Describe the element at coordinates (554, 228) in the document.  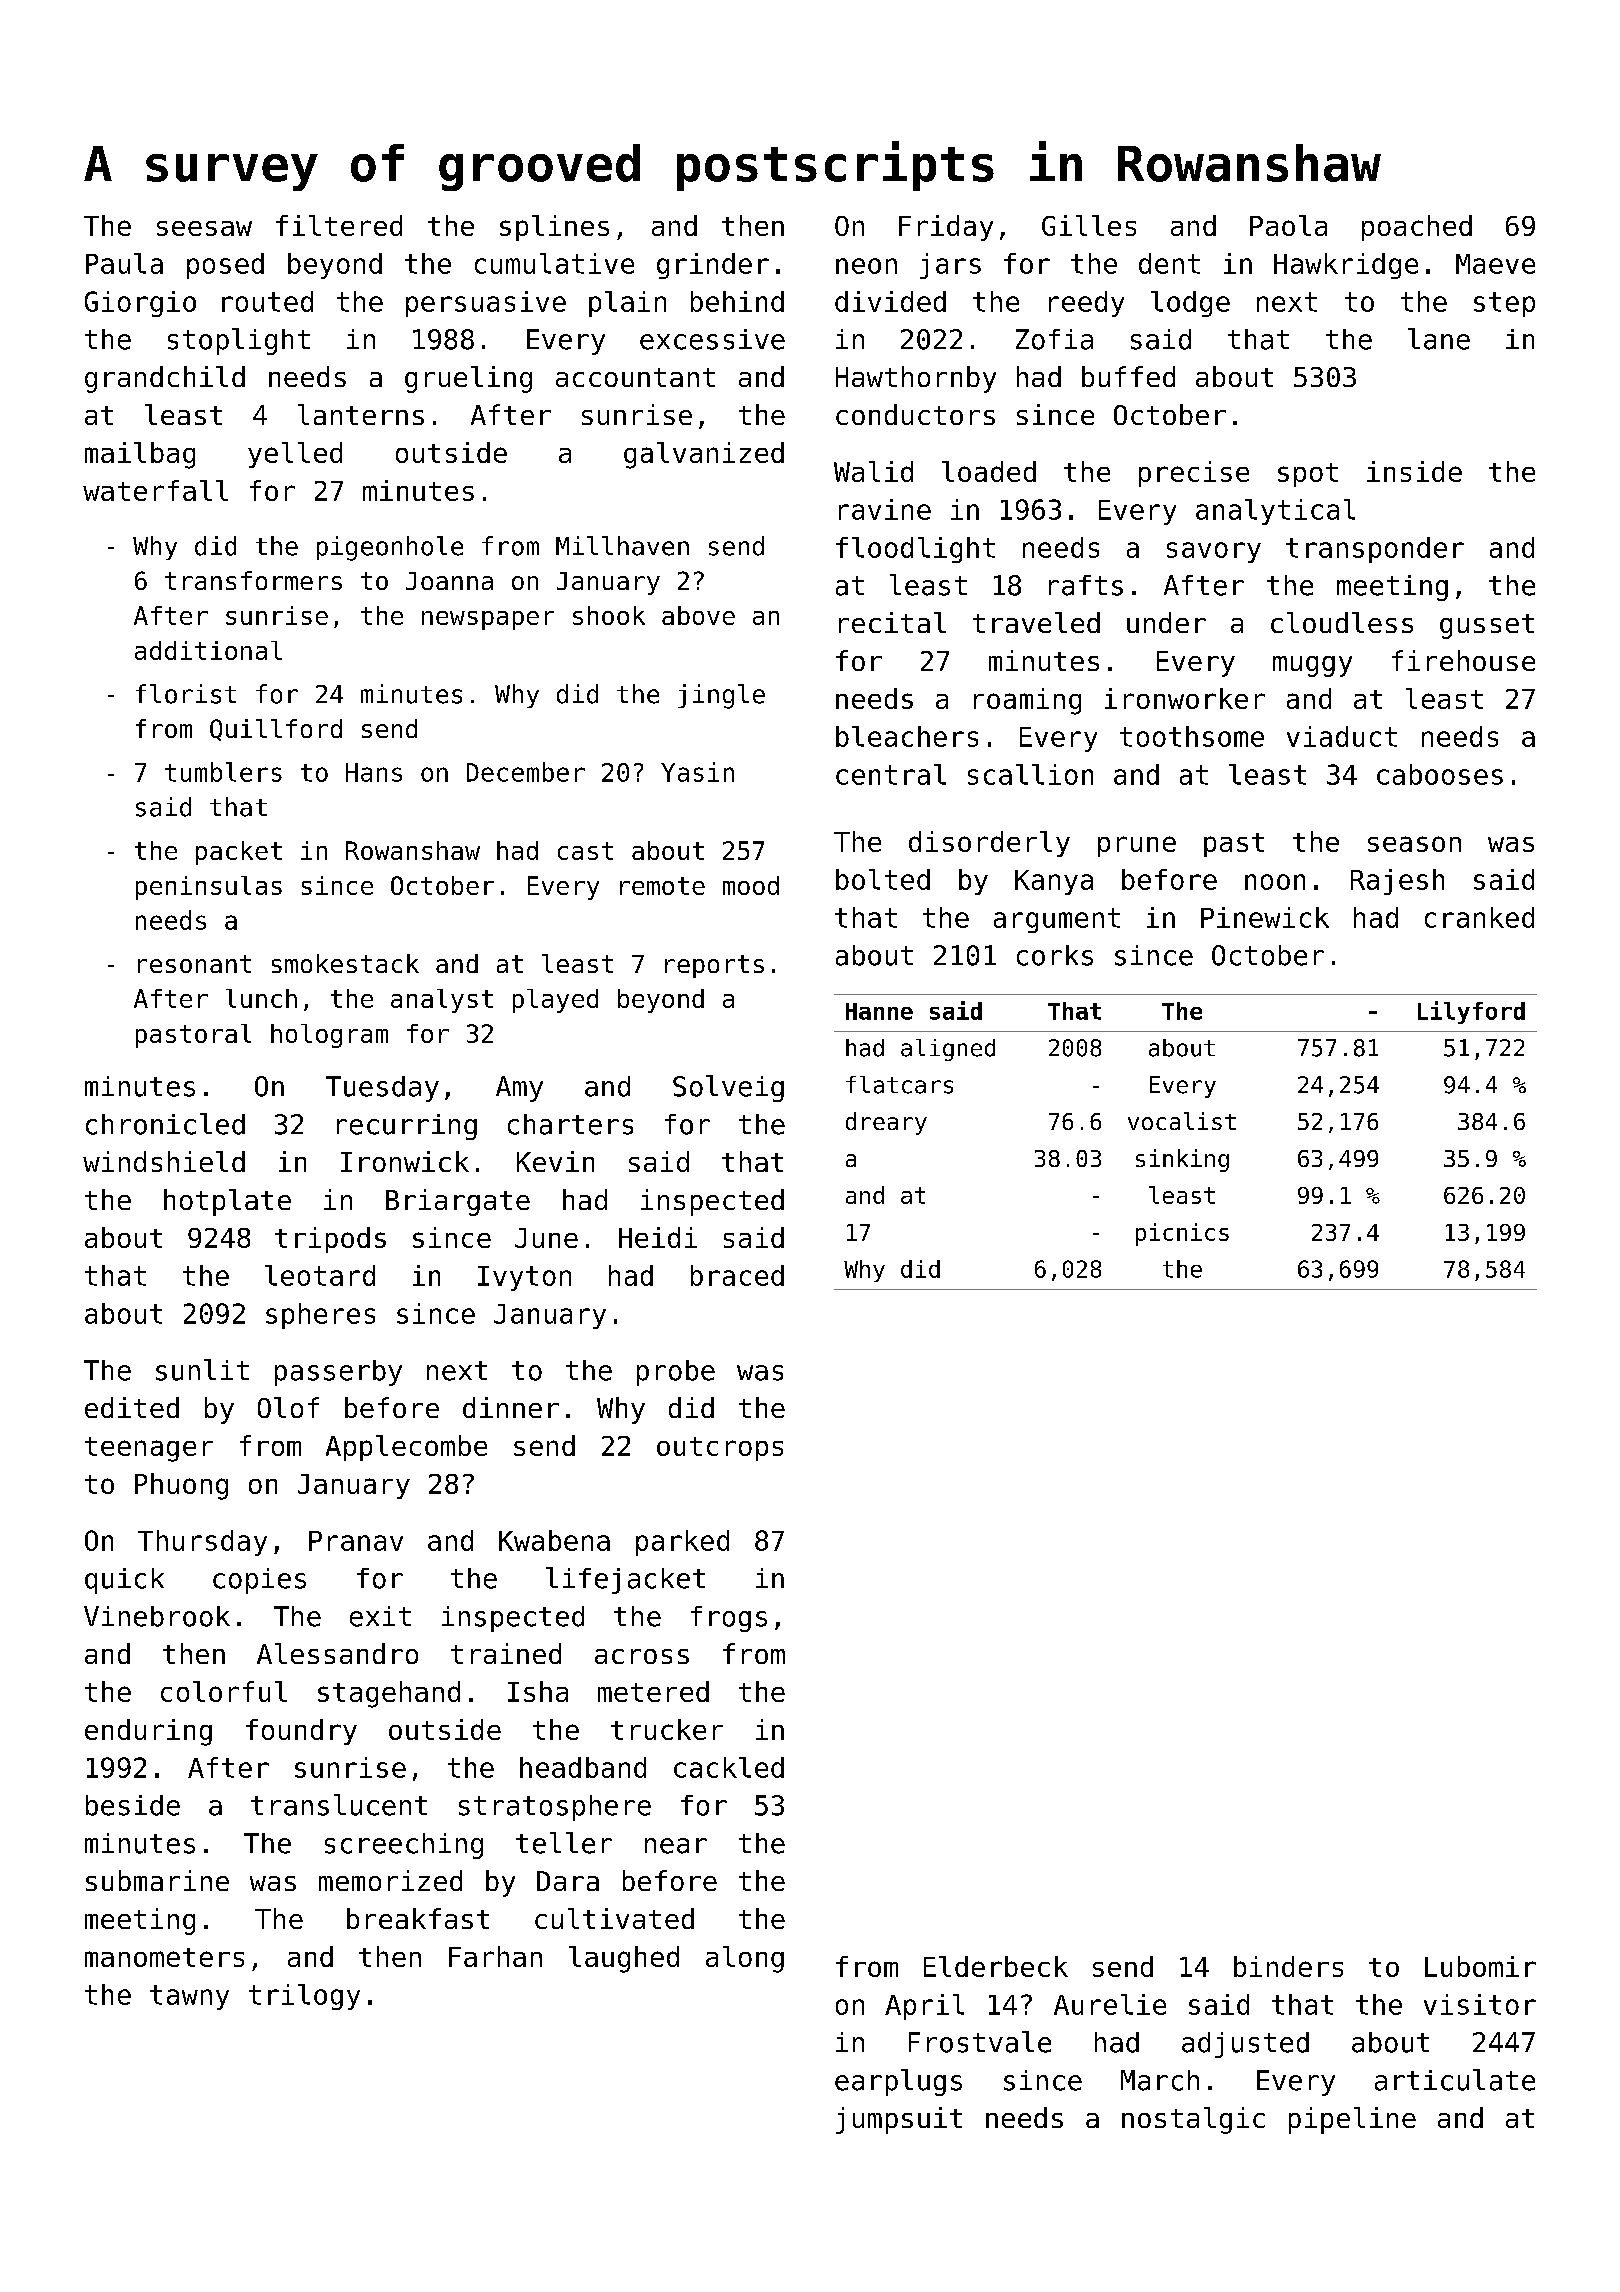
I see `splines` at that location.
